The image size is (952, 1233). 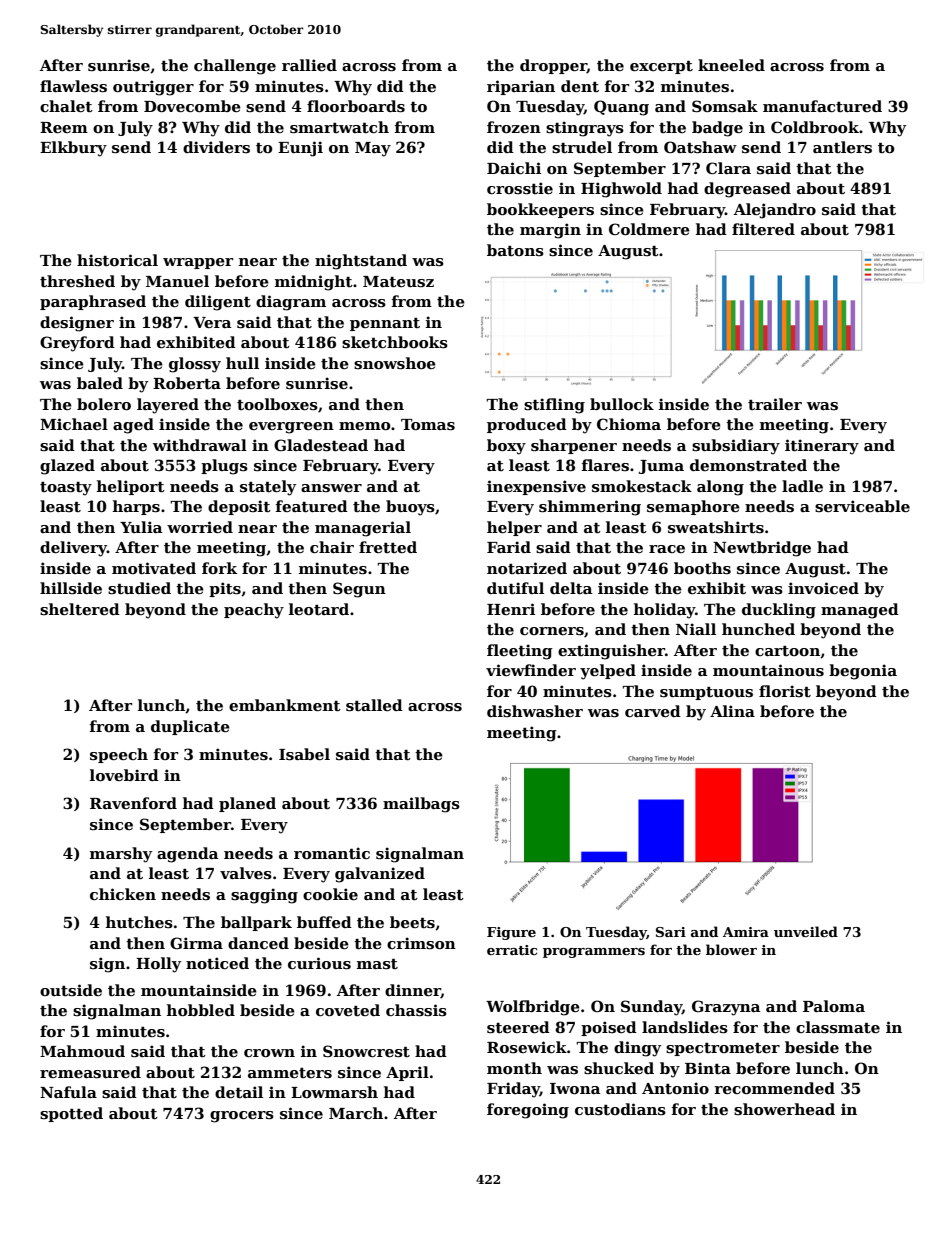 I want to click on sweatshirts, so click(x=716, y=527).
